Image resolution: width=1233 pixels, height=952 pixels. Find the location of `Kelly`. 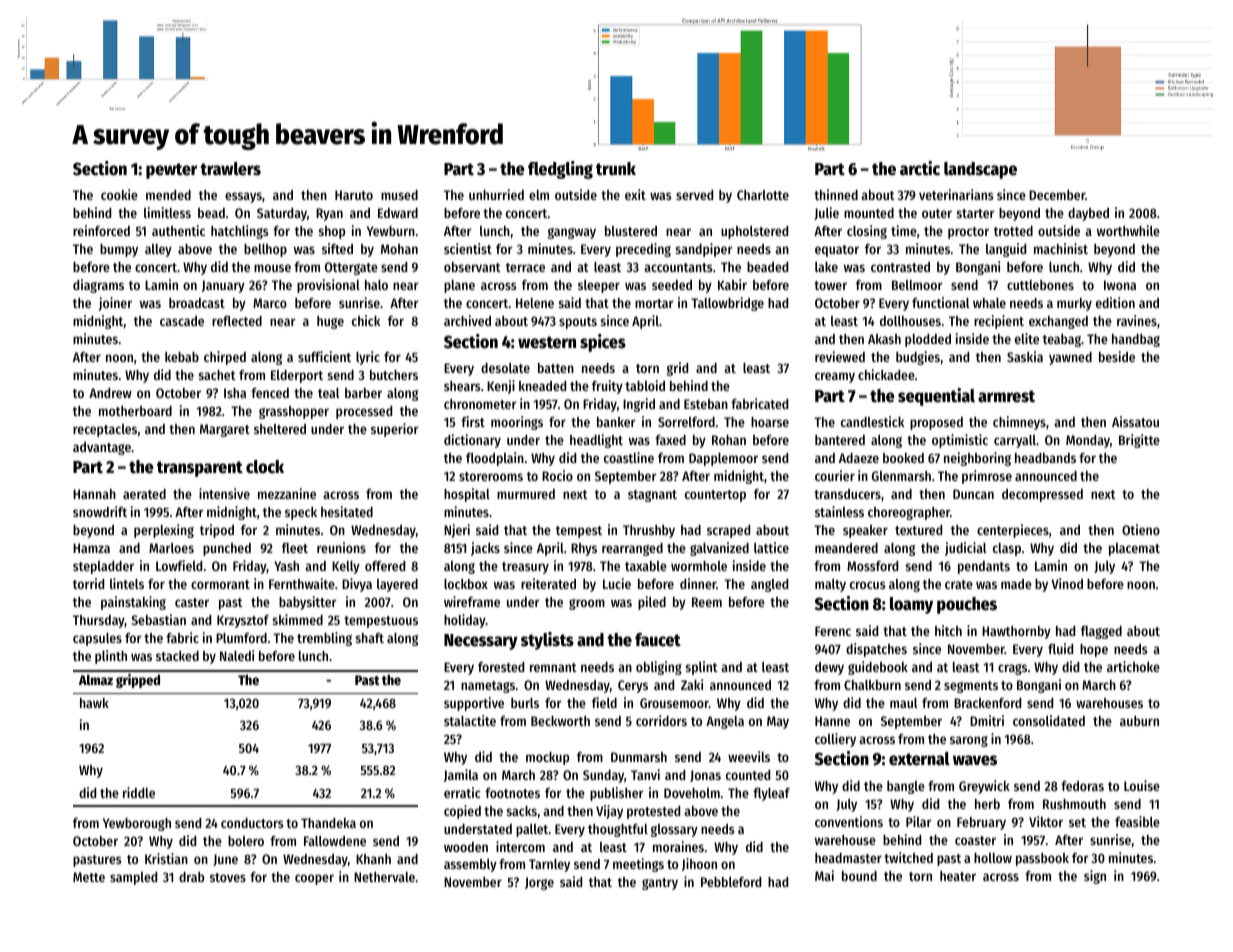

Kelly is located at coordinates (346, 567).
